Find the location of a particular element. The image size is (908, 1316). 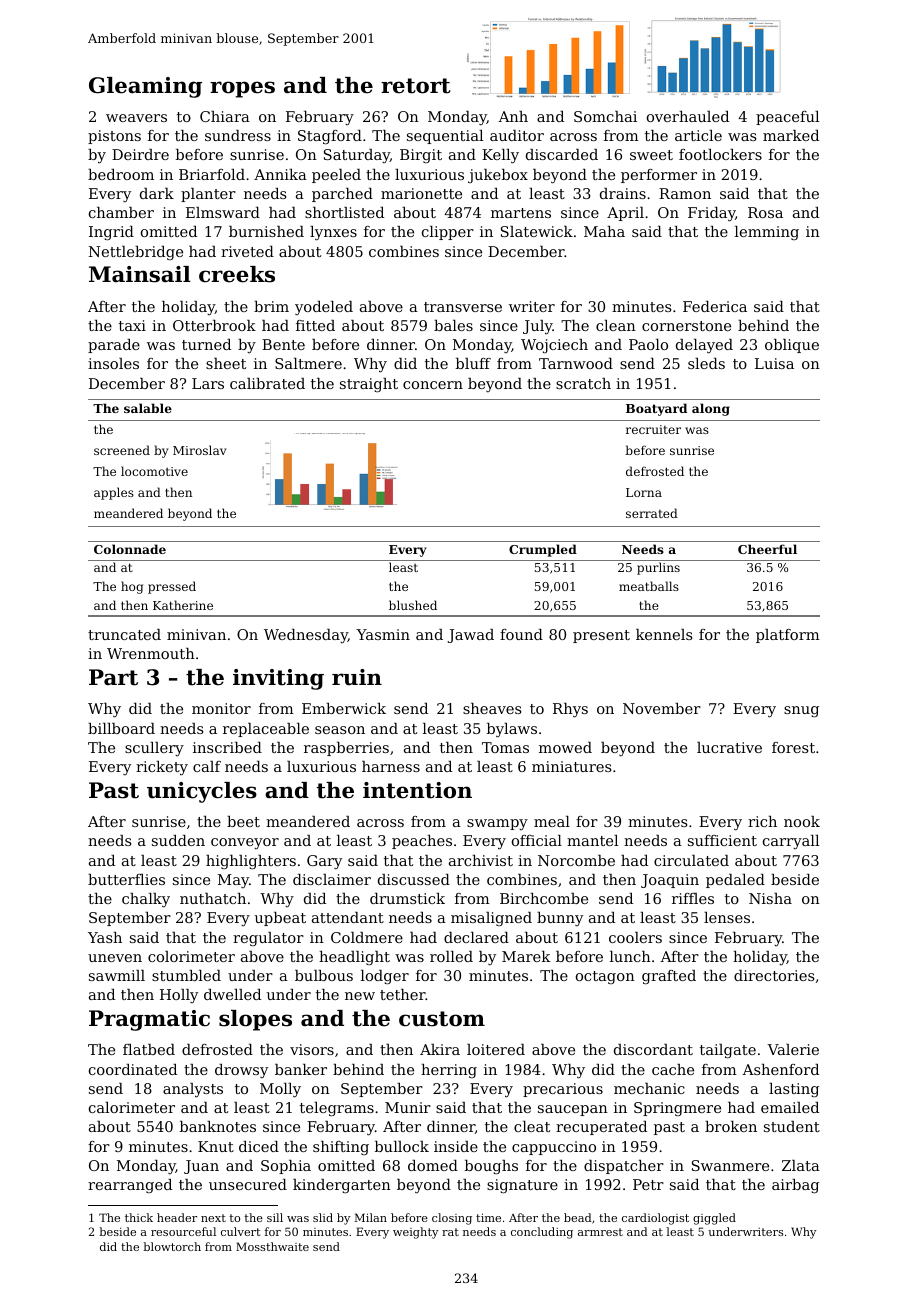

banknotes is located at coordinates (218, 1126).
